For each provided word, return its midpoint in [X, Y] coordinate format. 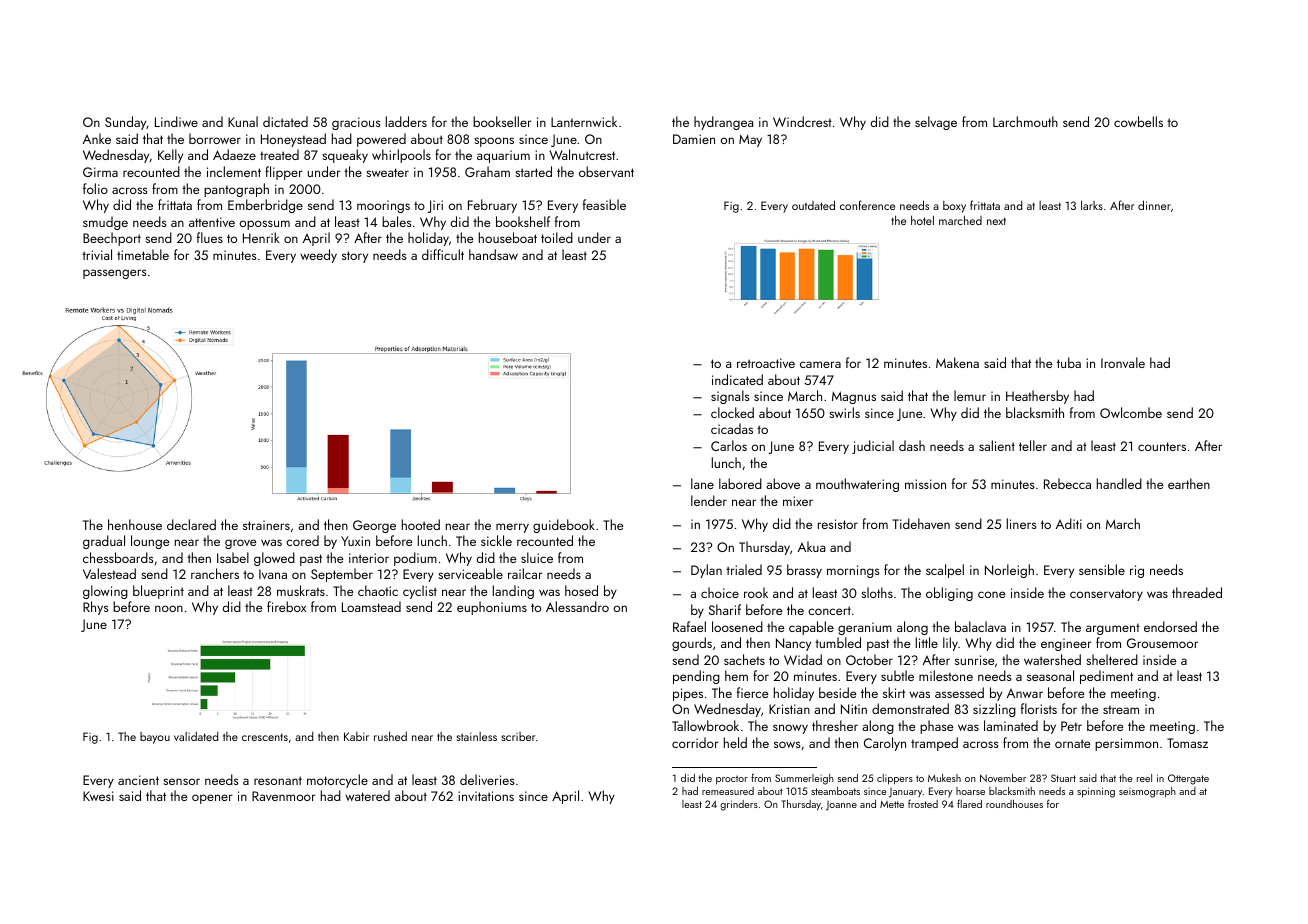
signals [730, 397]
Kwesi [98, 796]
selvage [936, 123]
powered [381, 140]
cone [991, 594]
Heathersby [1037, 397]
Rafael [689, 626]
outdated [813, 205]
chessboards [118, 557]
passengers [115, 274]
